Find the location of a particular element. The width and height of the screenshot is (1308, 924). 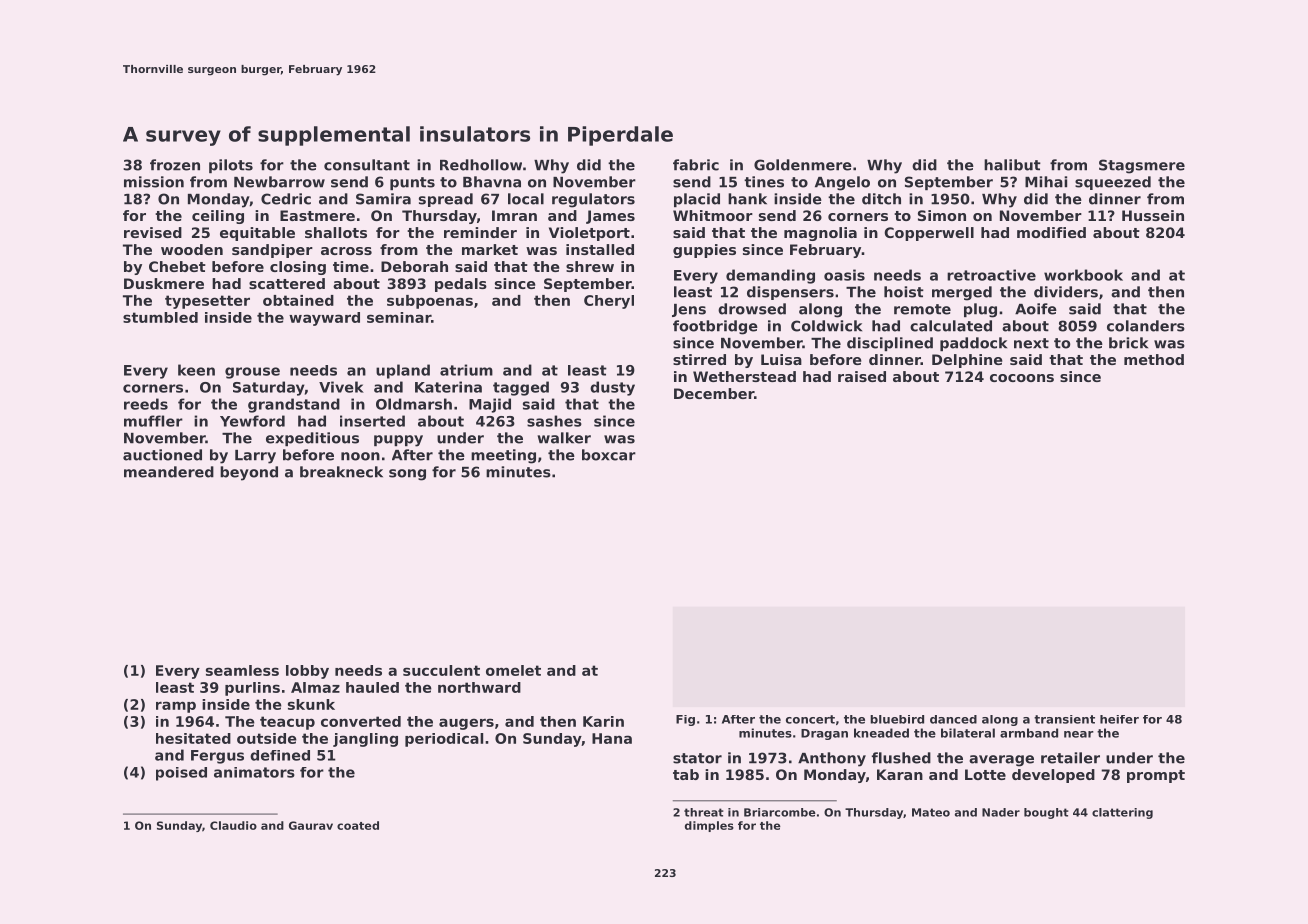

demanding is located at coordinates (770, 276).
